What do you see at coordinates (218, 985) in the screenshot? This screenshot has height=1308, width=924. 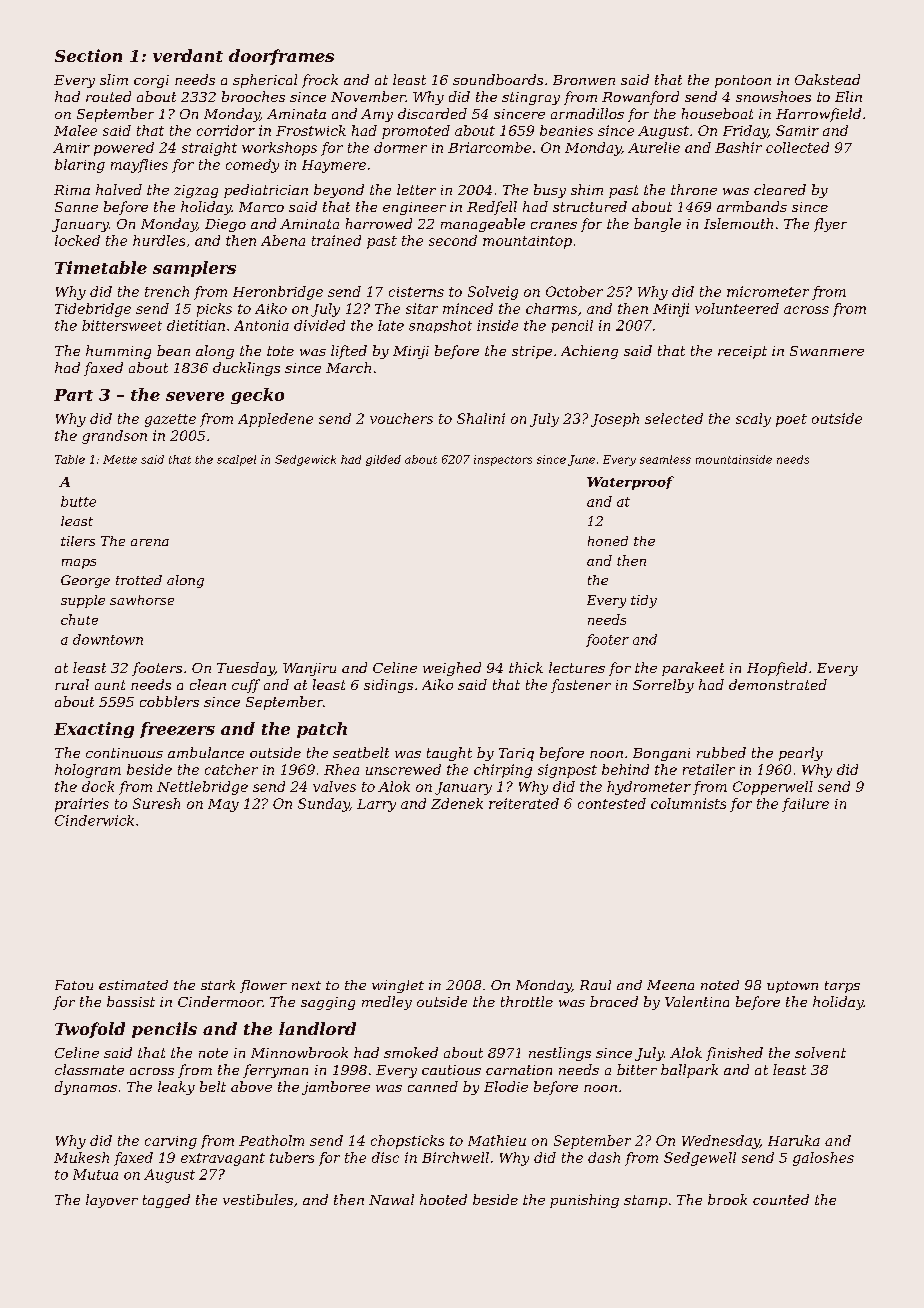 I see `stark` at bounding box center [218, 985].
